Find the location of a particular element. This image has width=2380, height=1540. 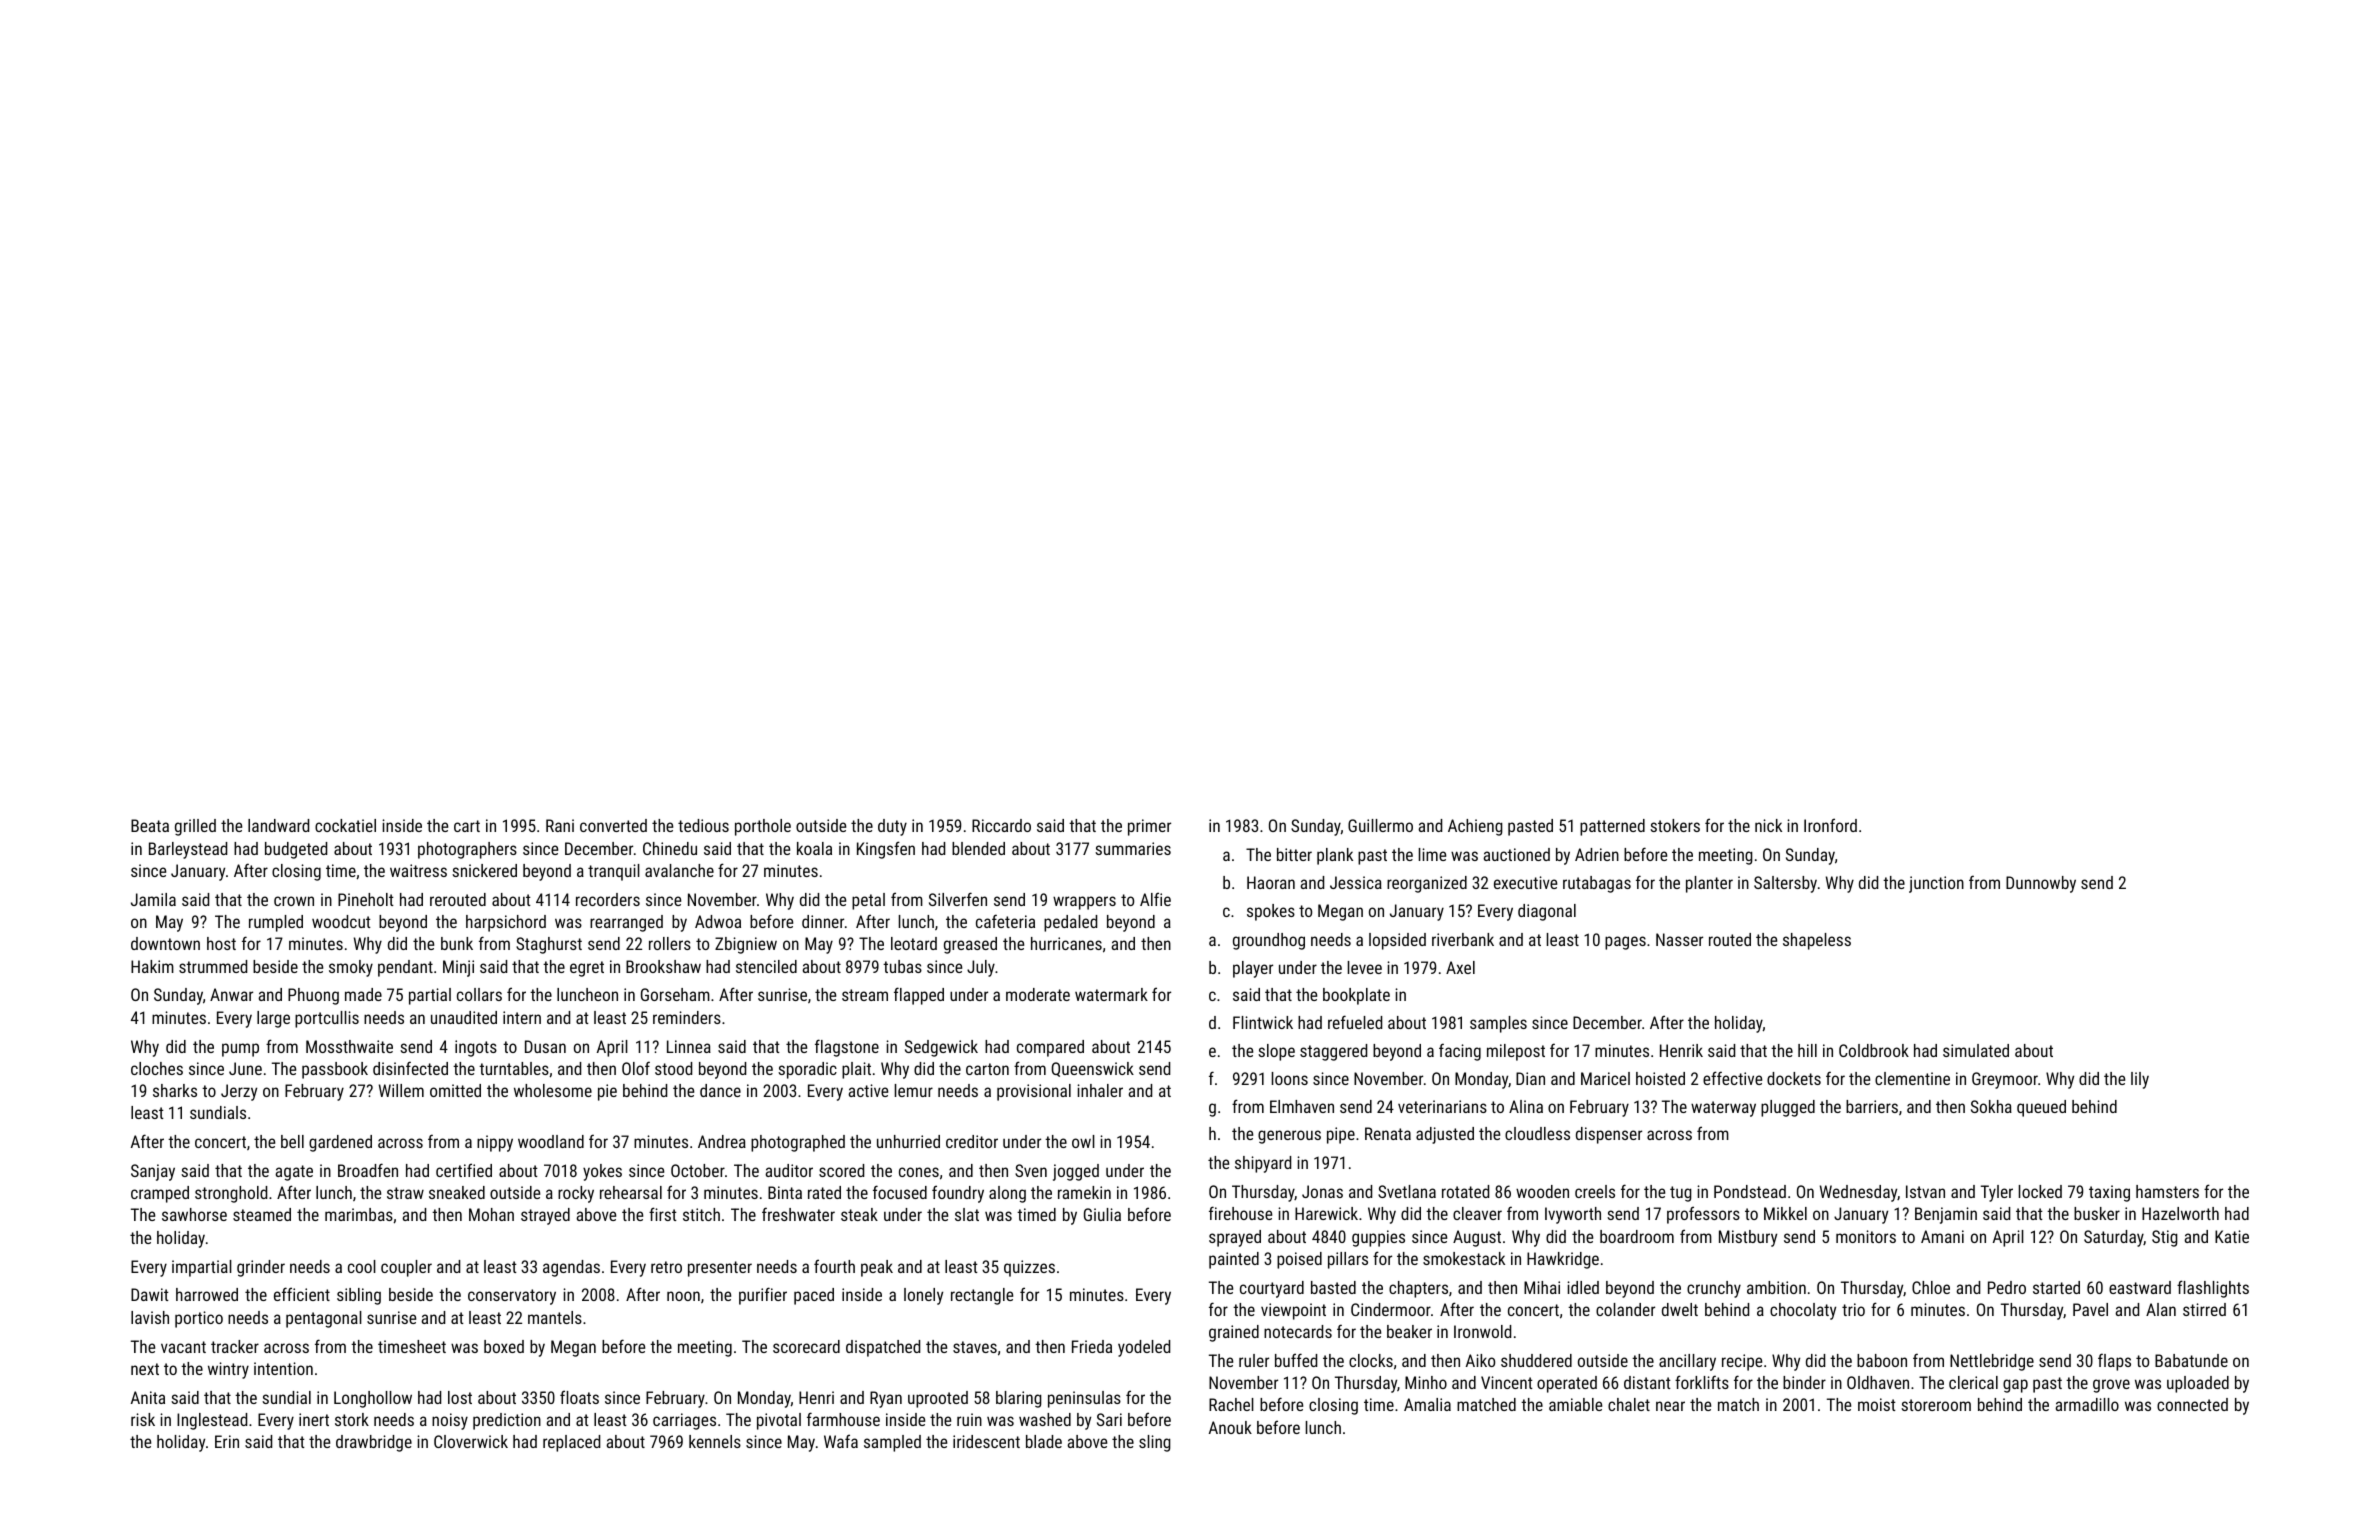

next is located at coordinates (145, 1369).
